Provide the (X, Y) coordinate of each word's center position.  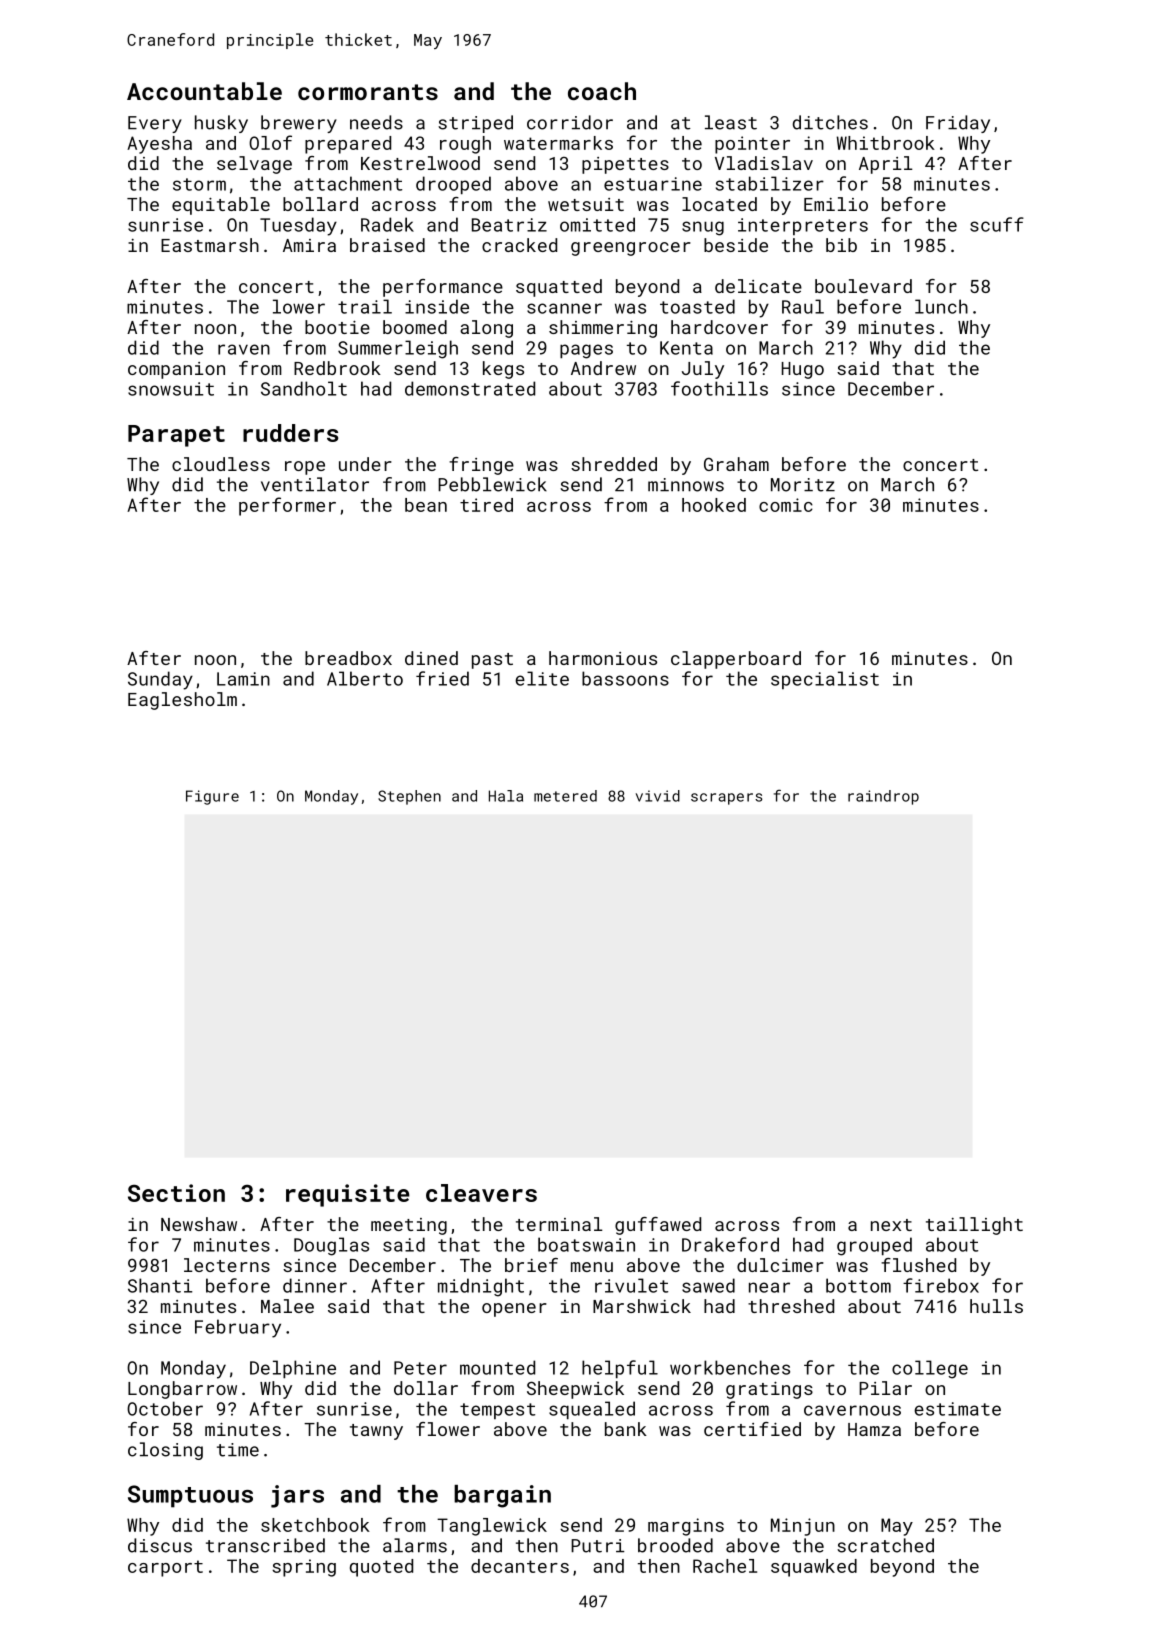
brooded (675, 1545)
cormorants (368, 92)
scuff (997, 224)
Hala (506, 796)
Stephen (409, 797)
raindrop (883, 797)
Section (176, 1193)
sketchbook (315, 1525)
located (719, 204)
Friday (958, 124)
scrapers (726, 799)
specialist (825, 680)
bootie (337, 327)
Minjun (803, 1527)
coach (602, 91)
